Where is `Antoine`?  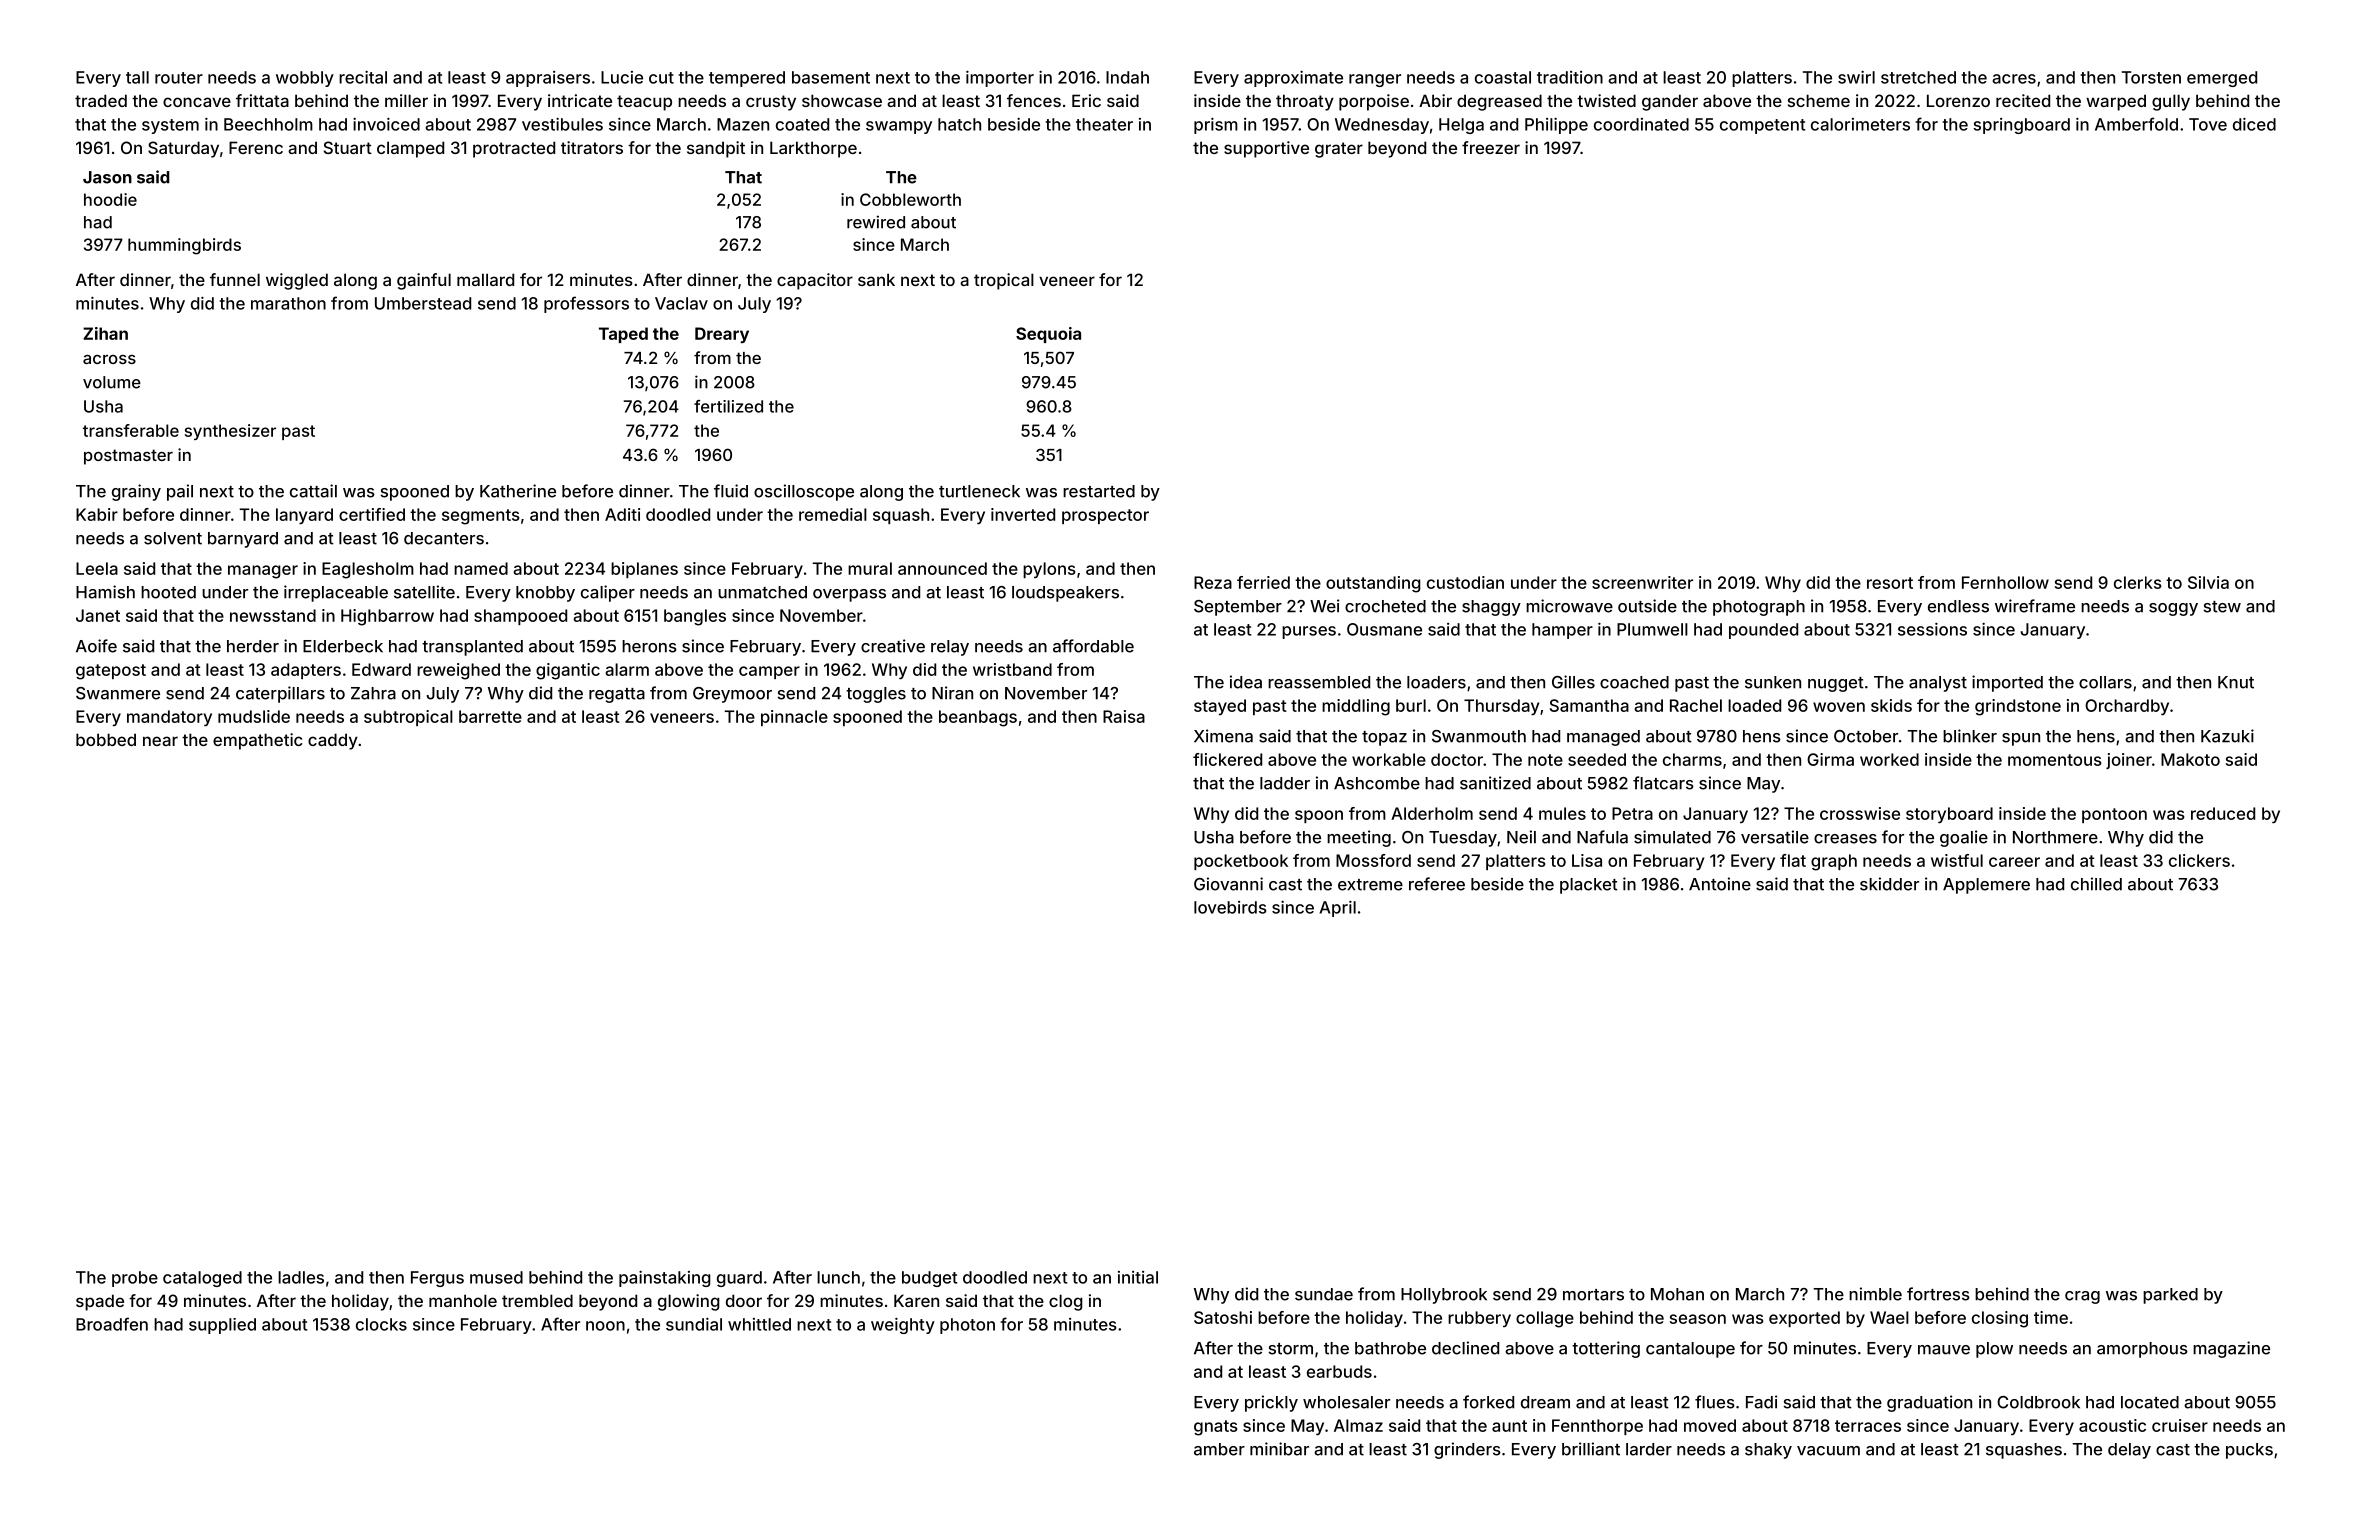 Antoine is located at coordinates (1720, 884).
